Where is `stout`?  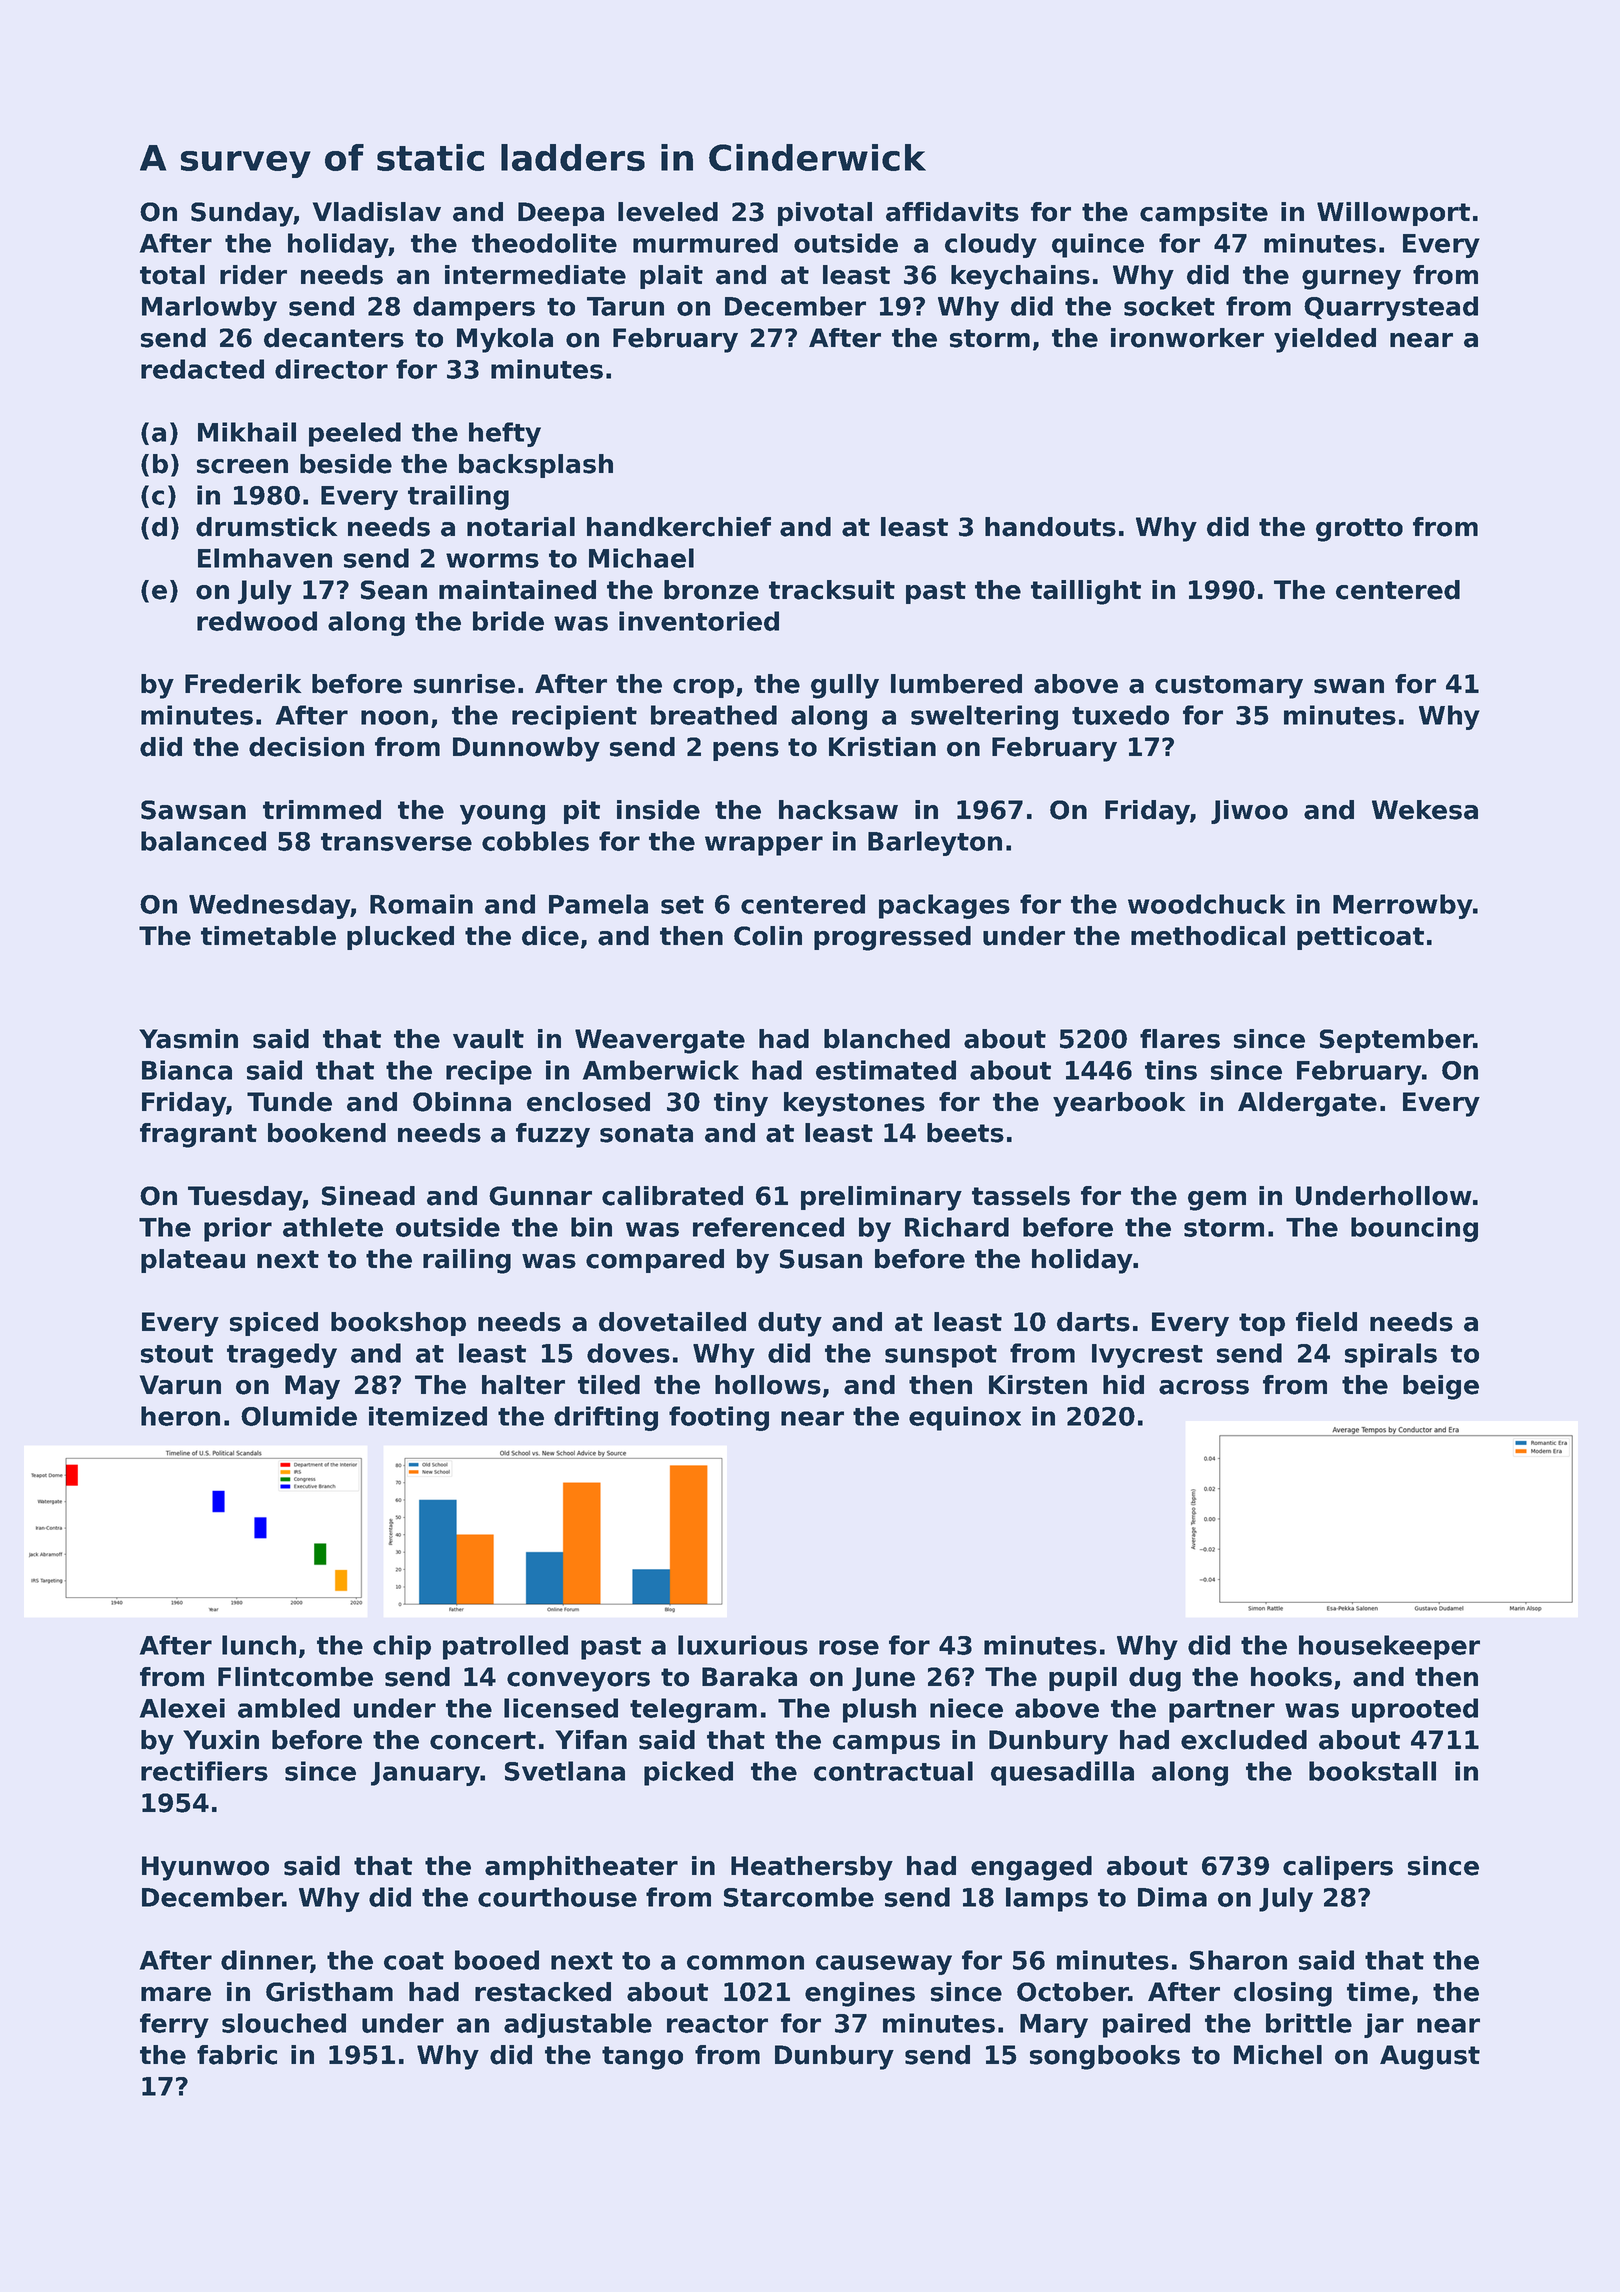
stout is located at coordinates (177, 1354).
